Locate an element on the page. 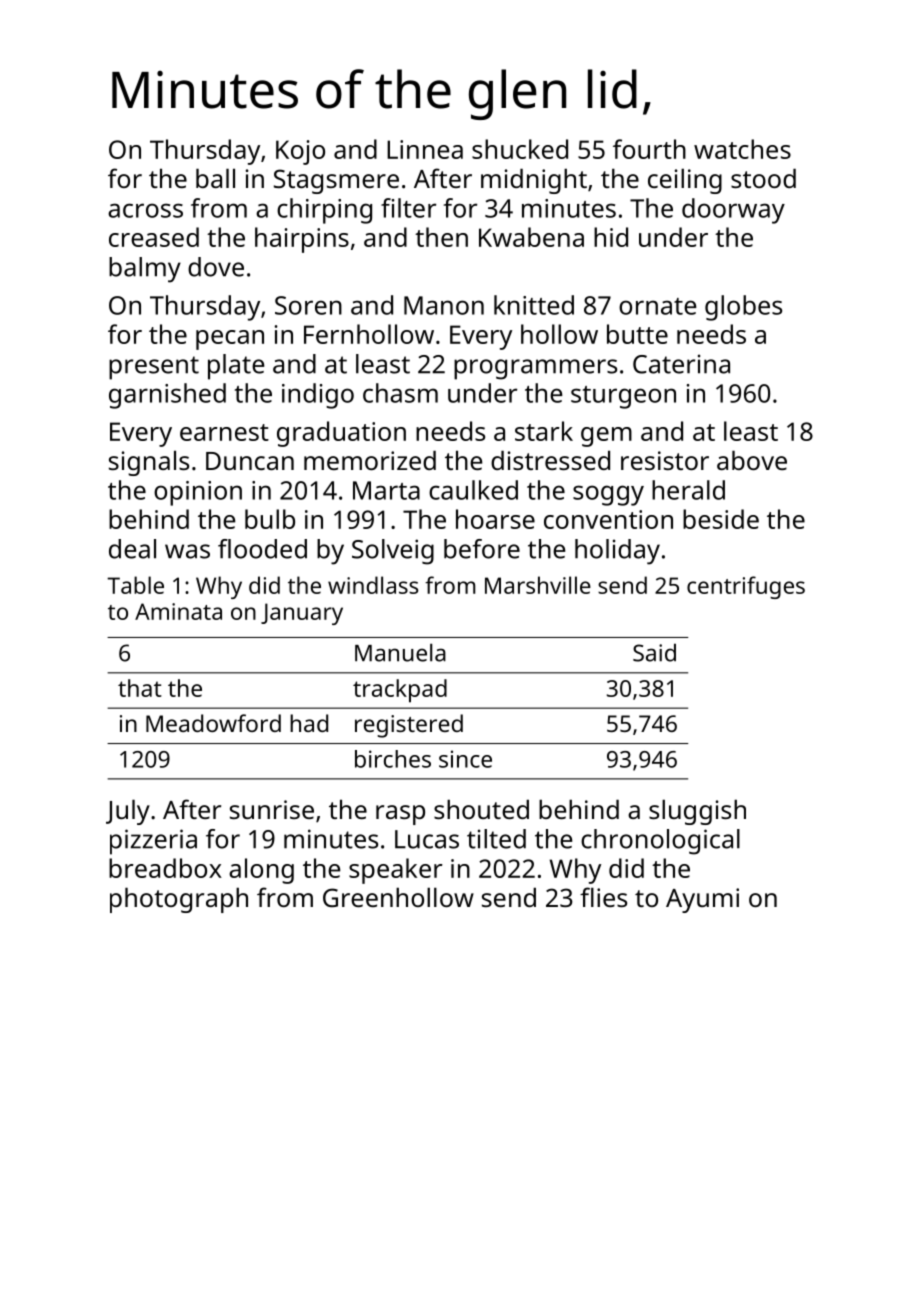 The image size is (924, 1311). ceiling is located at coordinates (685, 181).
